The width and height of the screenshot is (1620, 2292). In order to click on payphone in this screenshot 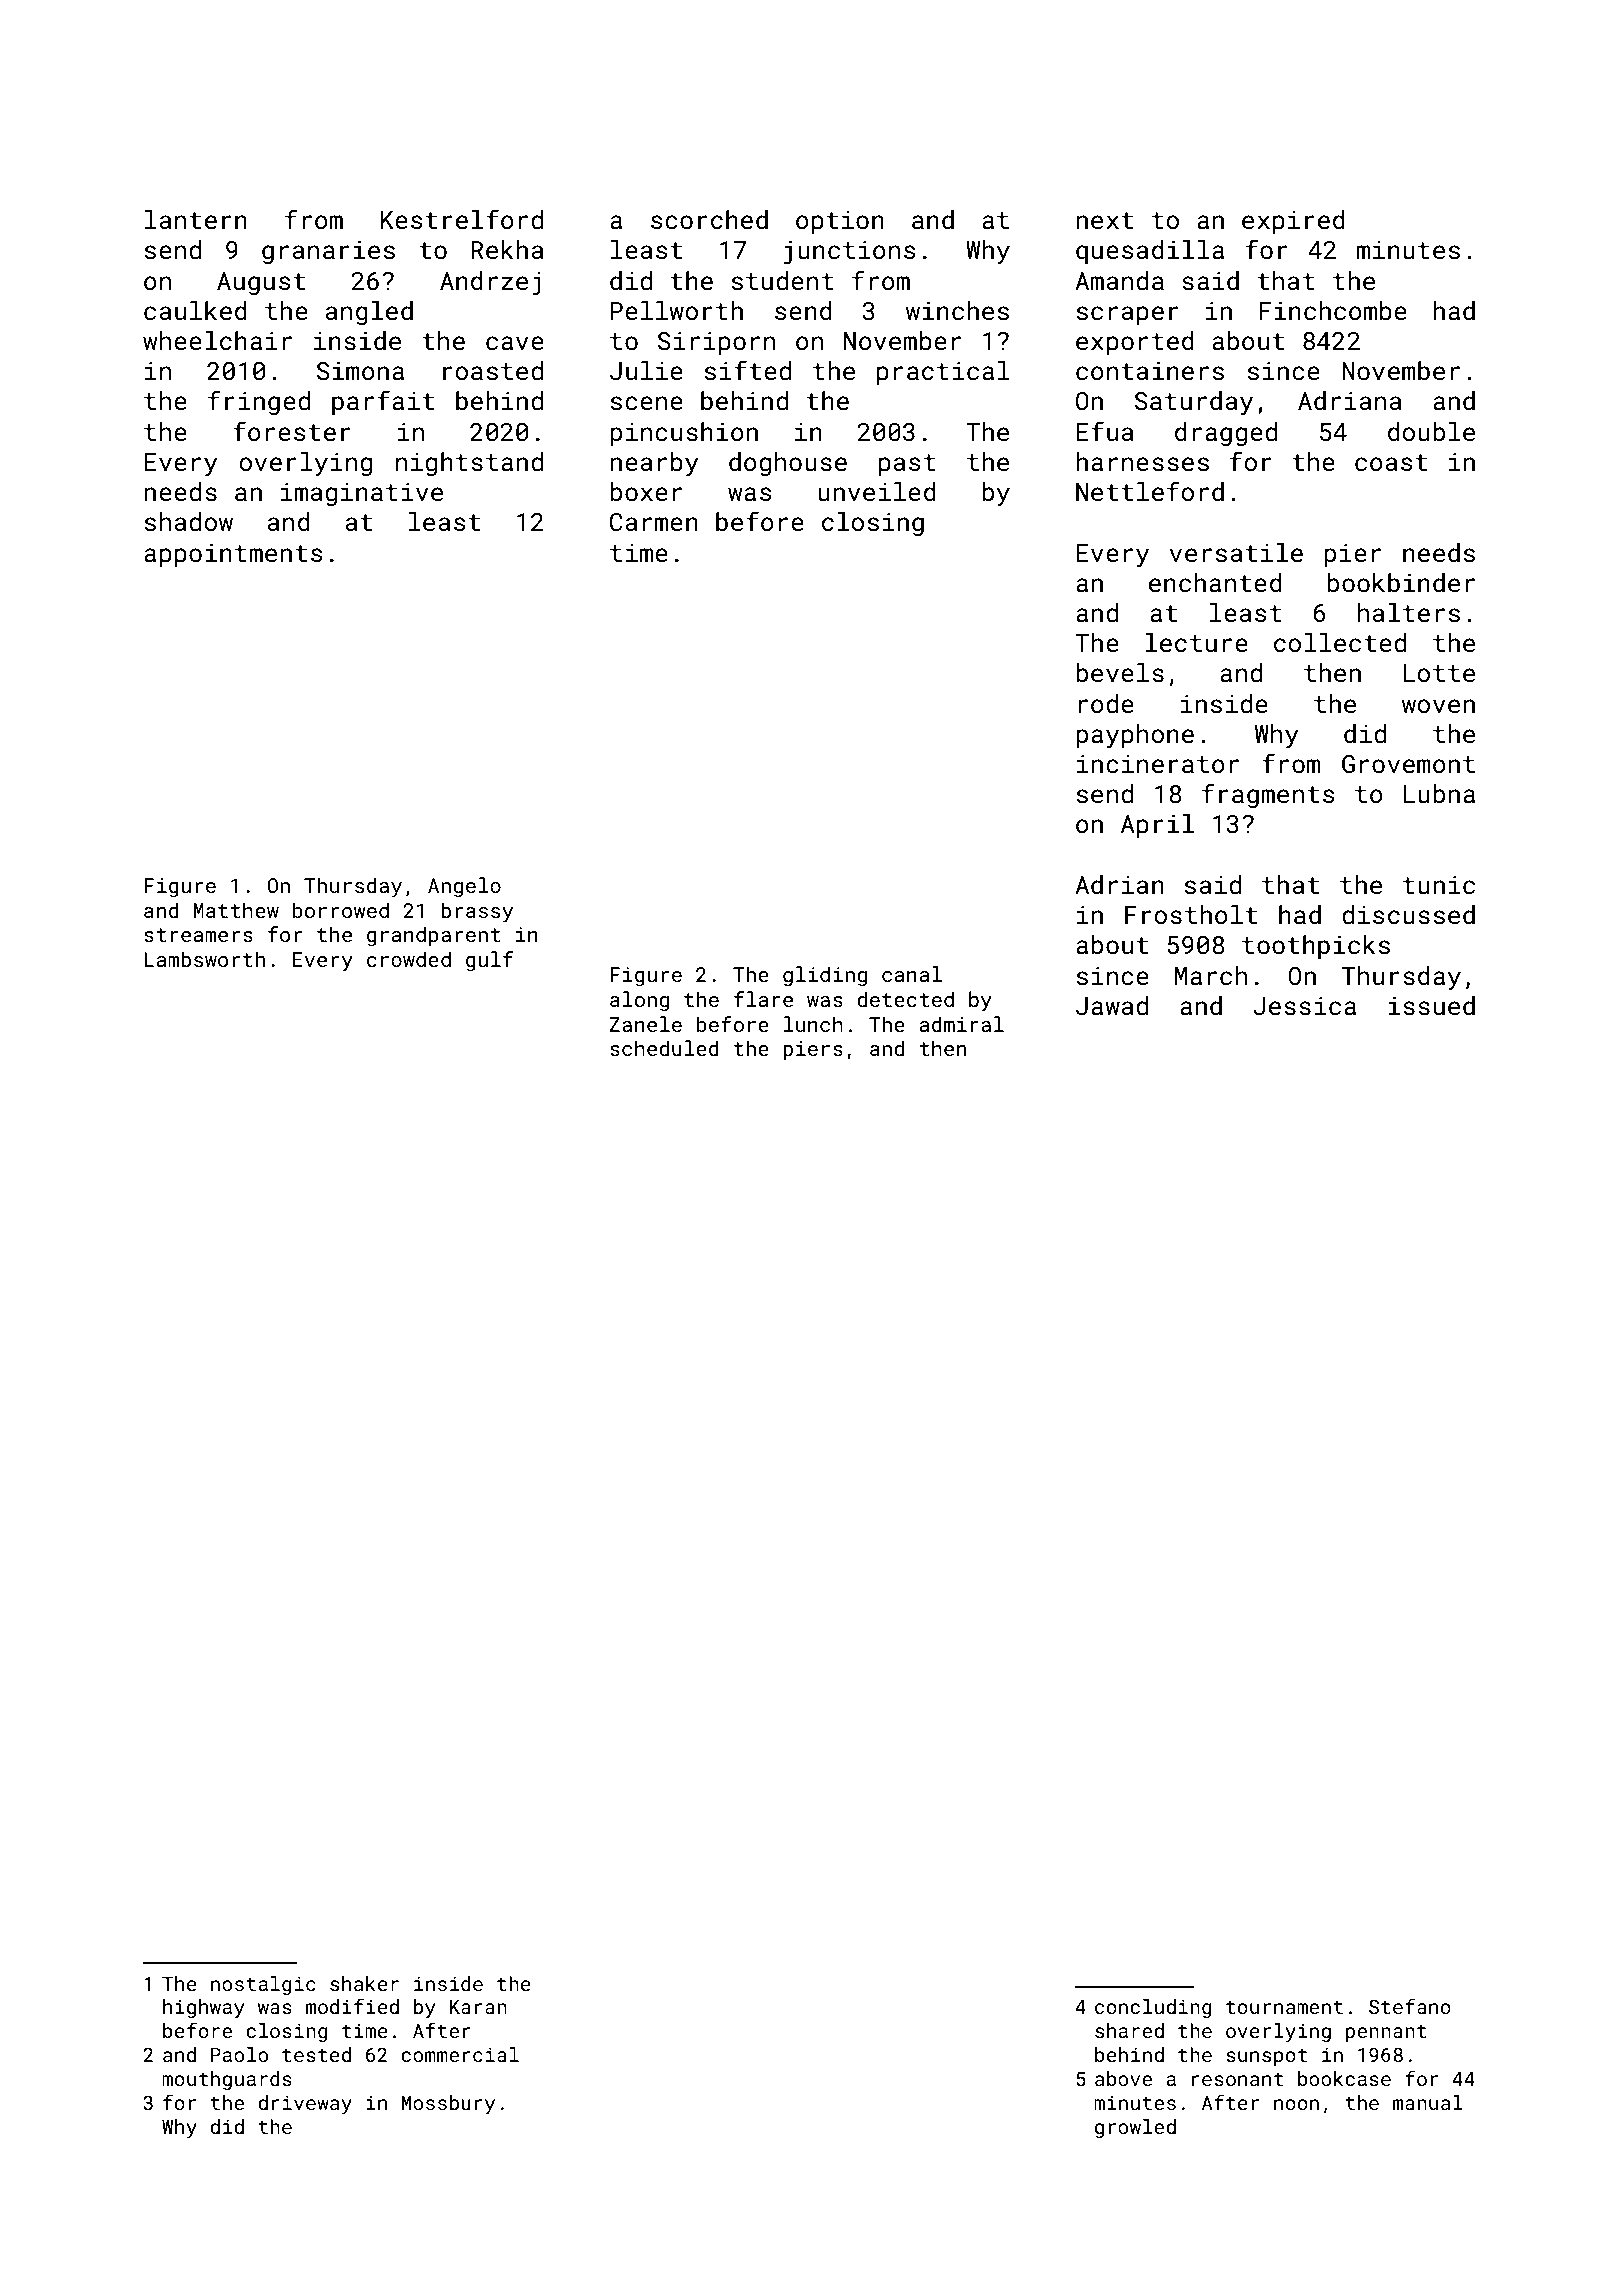, I will do `click(1135, 736)`.
